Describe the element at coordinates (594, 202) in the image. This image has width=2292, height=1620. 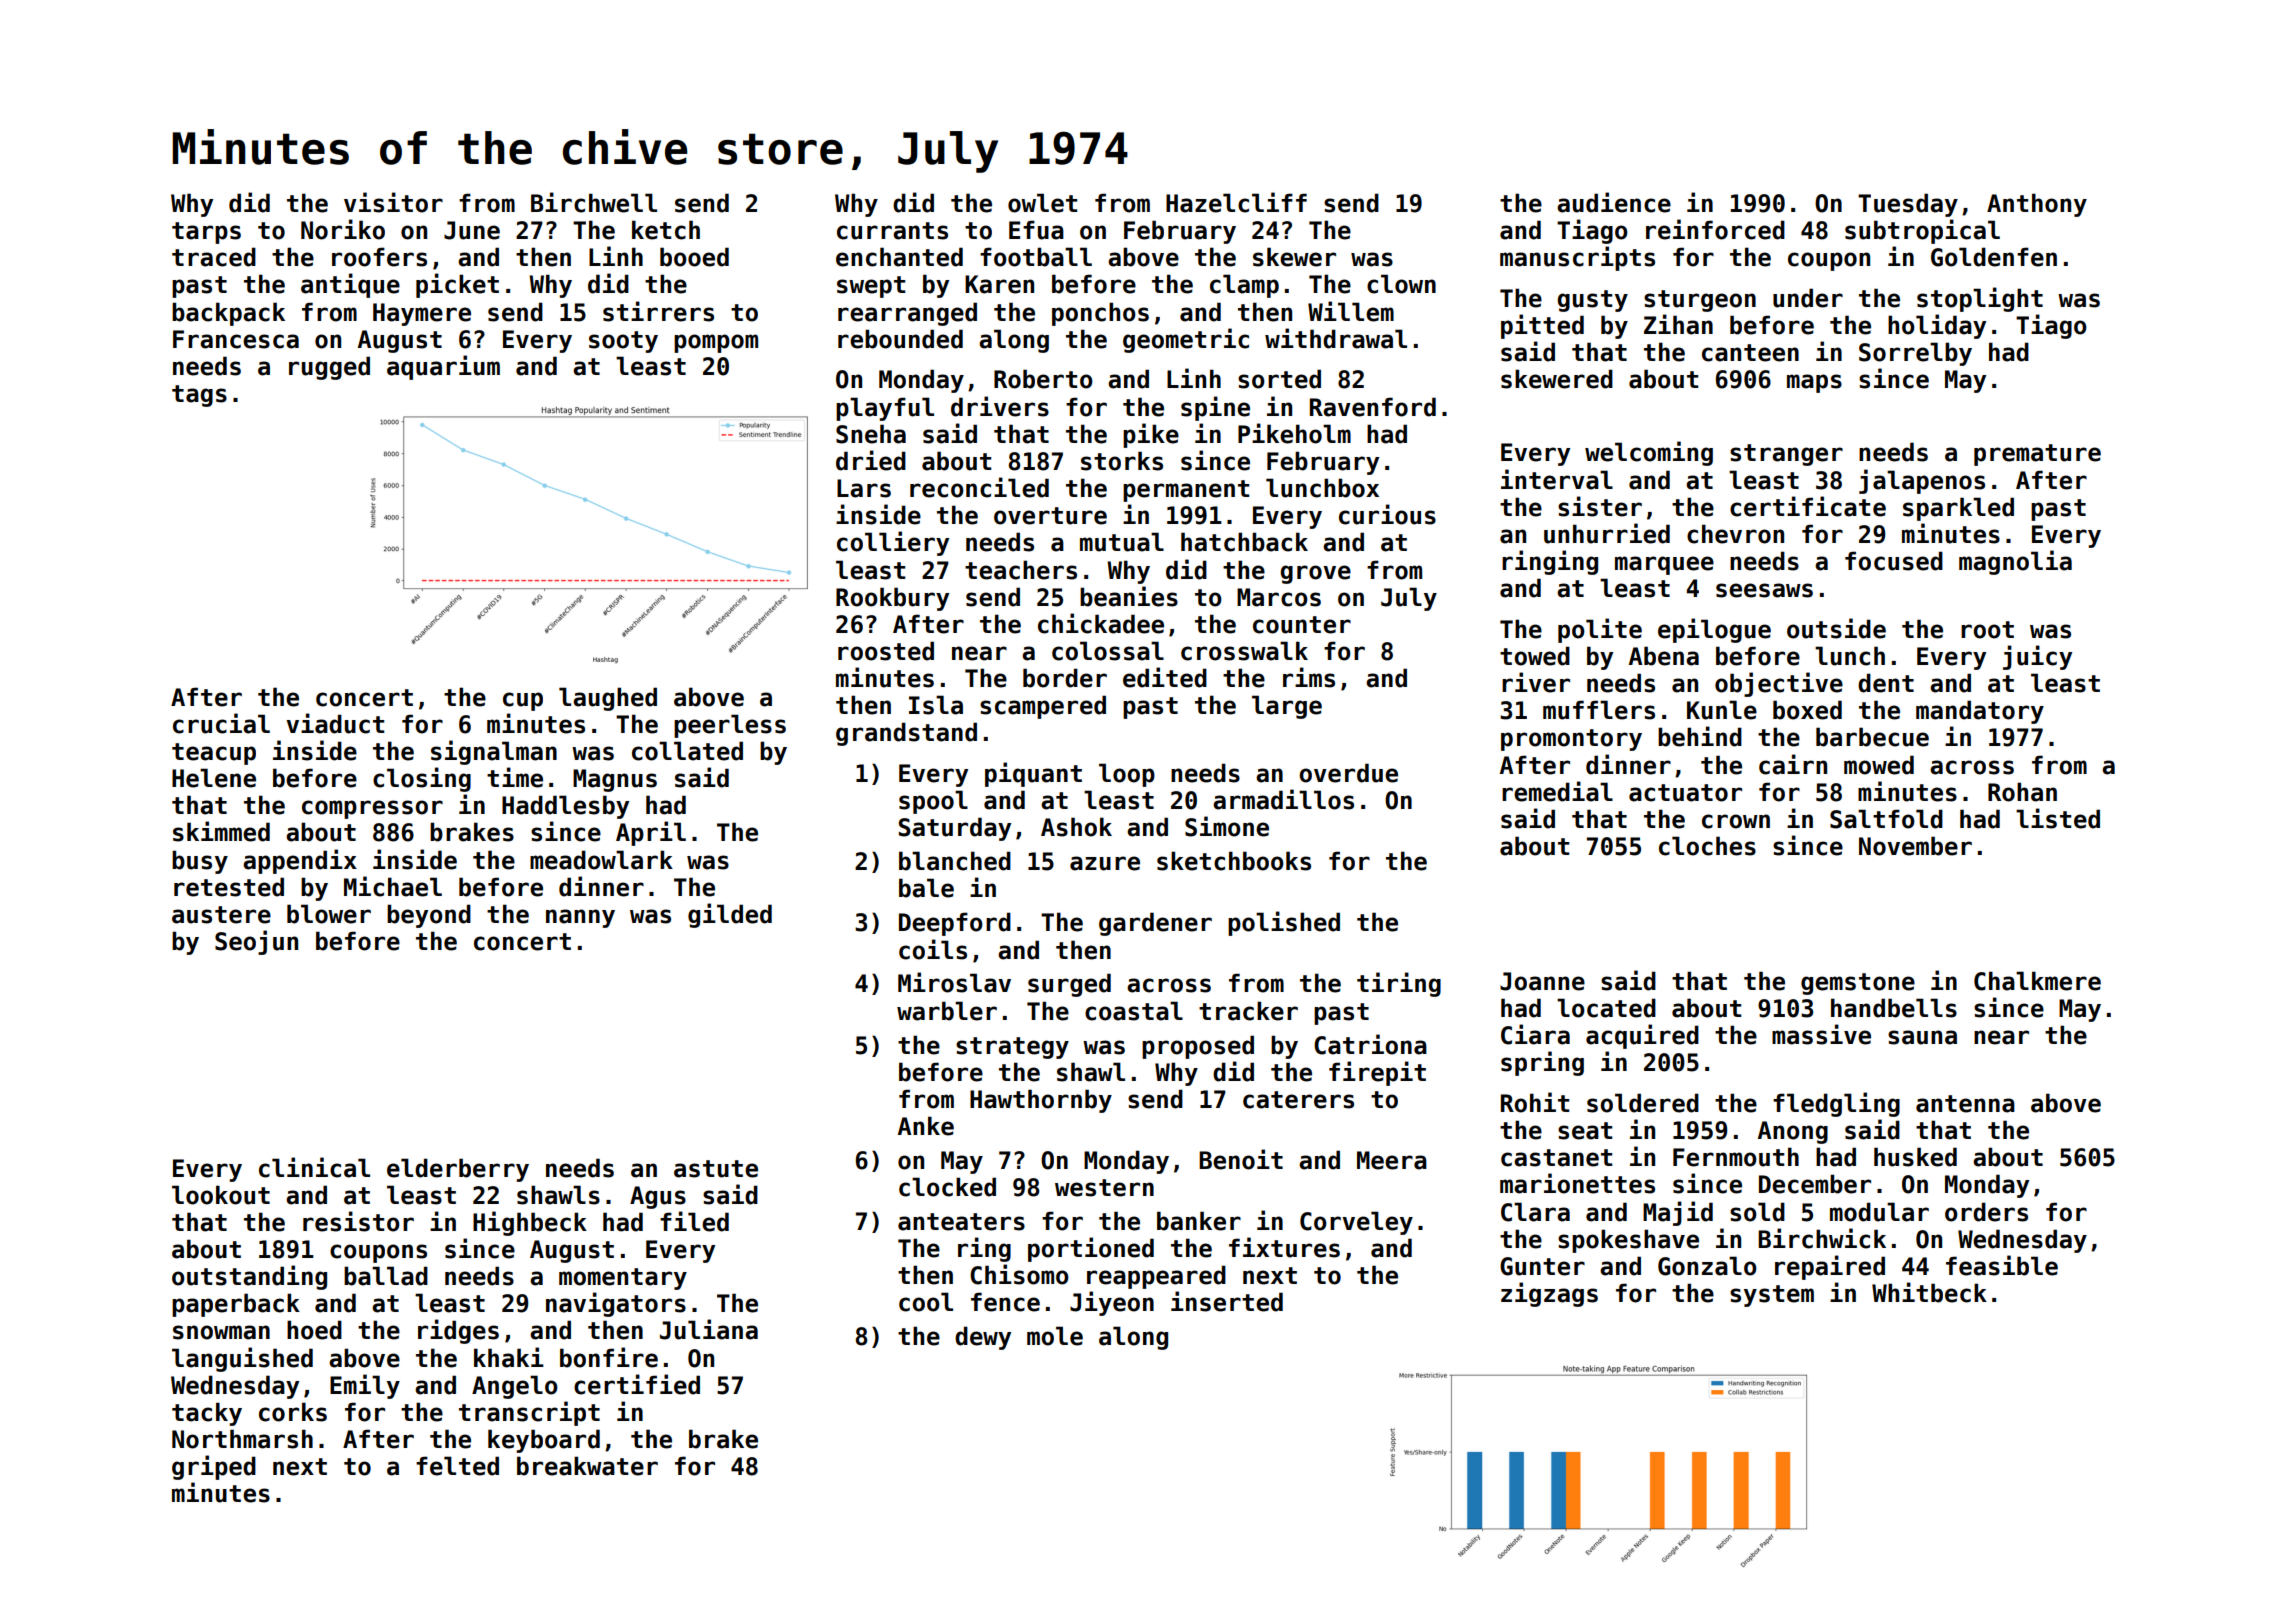
I see `Birchwell` at that location.
